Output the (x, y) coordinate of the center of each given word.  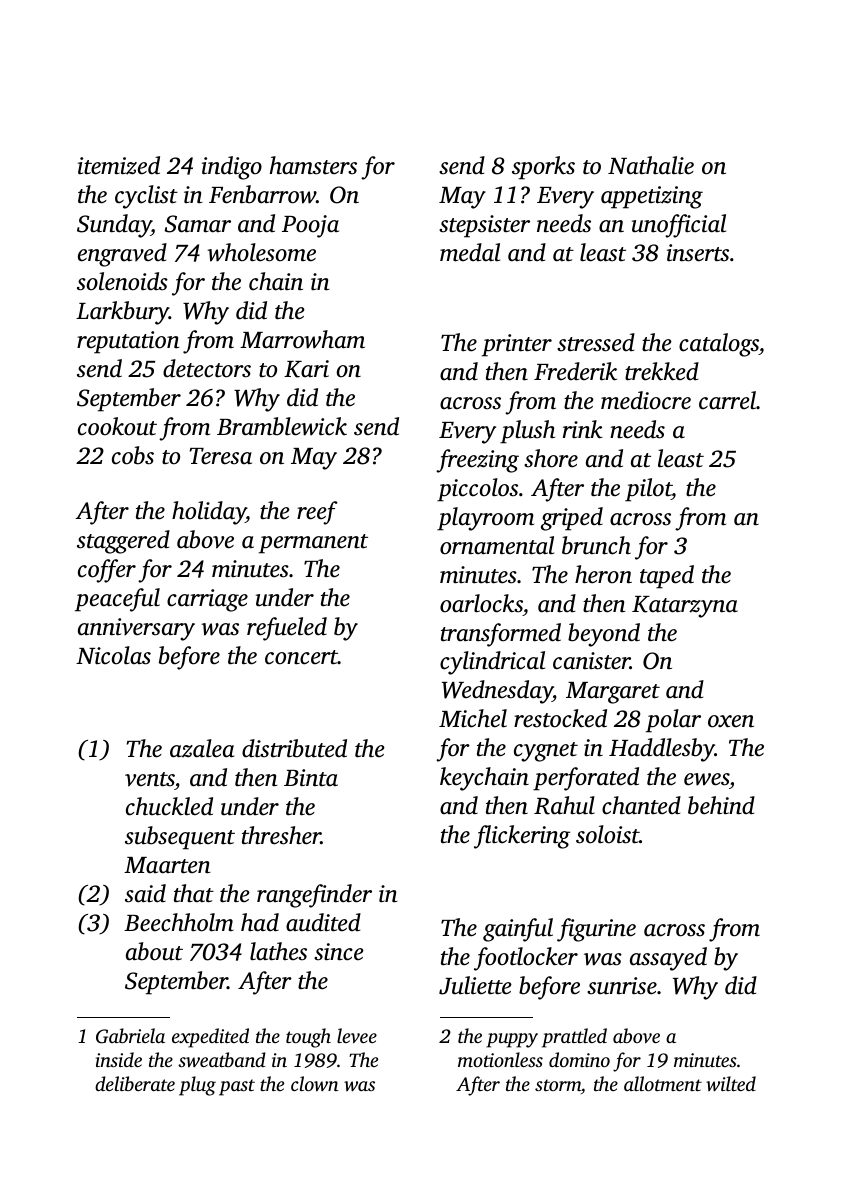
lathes (278, 951)
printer (517, 345)
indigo (232, 168)
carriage (207, 600)
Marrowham (302, 339)
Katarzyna (685, 607)
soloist (607, 834)
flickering (522, 837)
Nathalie (651, 165)
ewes (706, 779)
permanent (313, 544)
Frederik (575, 371)
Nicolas (113, 655)
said (145, 893)
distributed (294, 748)
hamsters (313, 165)
